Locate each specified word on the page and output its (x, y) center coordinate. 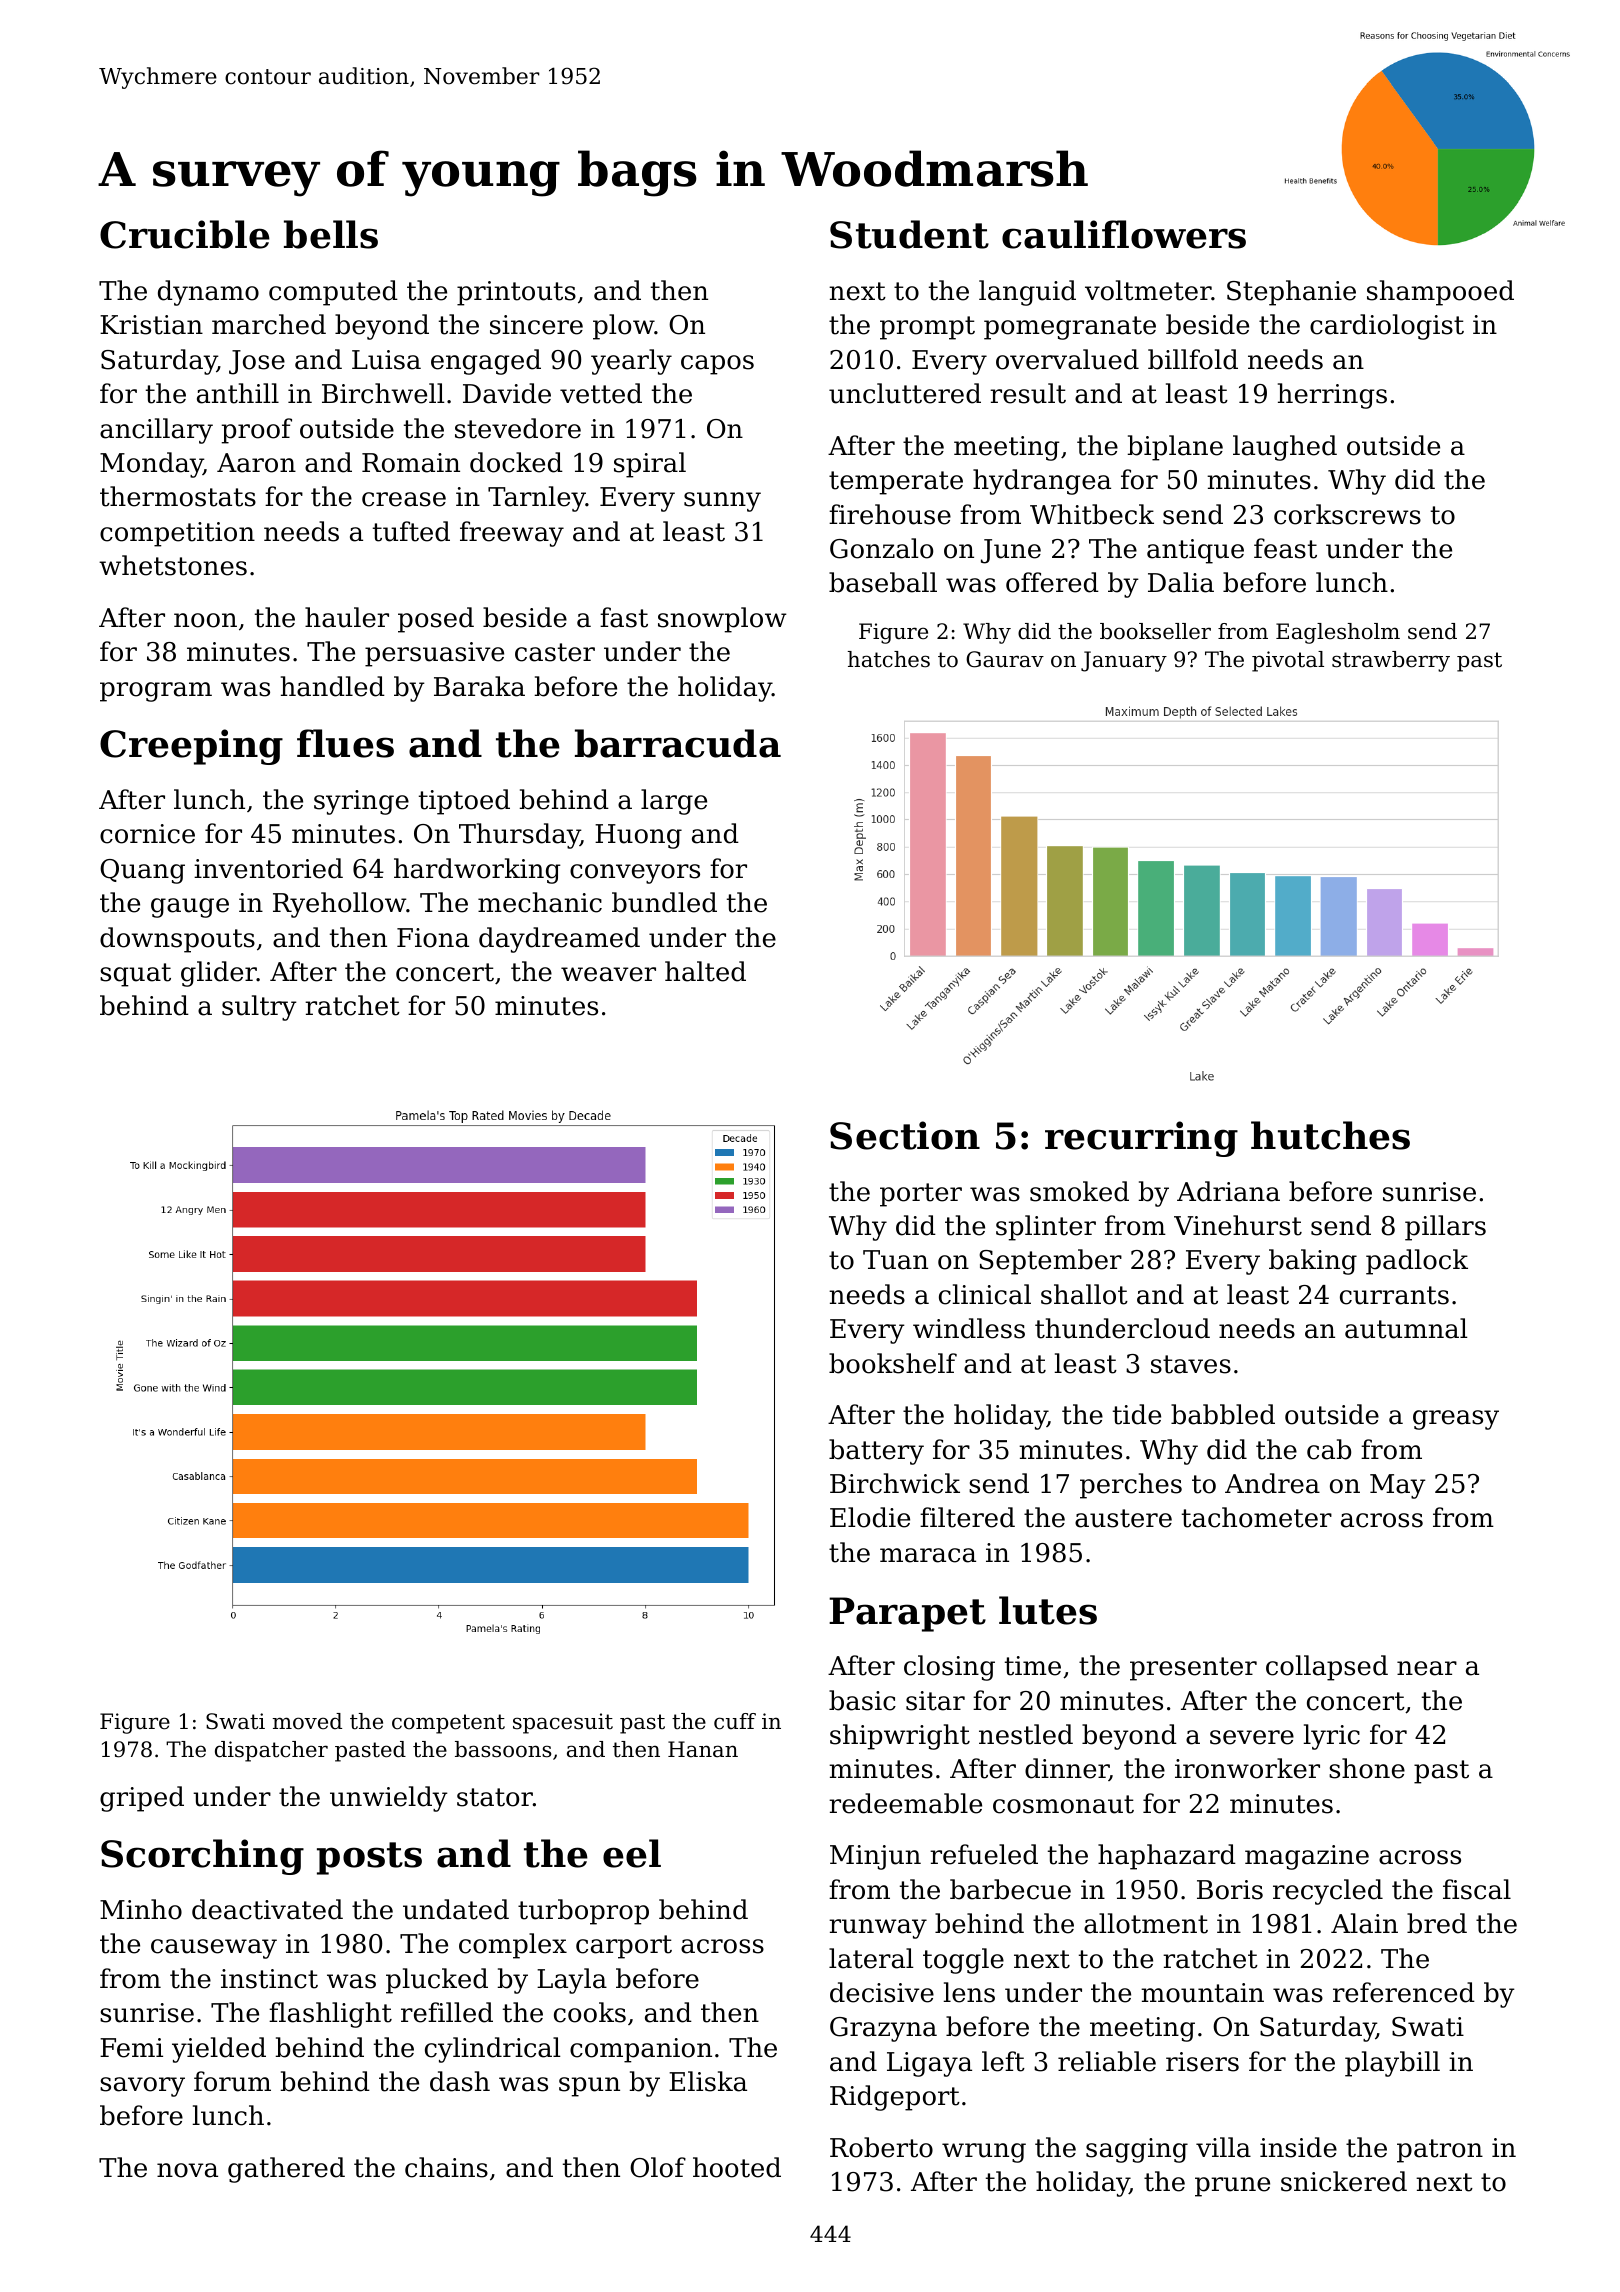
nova (187, 2170)
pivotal (1288, 661)
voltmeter (1148, 290)
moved (307, 1721)
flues (345, 743)
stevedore (518, 428)
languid (1027, 293)
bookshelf (893, 1363)
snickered (1344, 2181)
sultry (259, 1008)
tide (1137, 1414)
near (1427, 1668)
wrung (984, 2153)
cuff (735, 1721)
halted (705, 971)
